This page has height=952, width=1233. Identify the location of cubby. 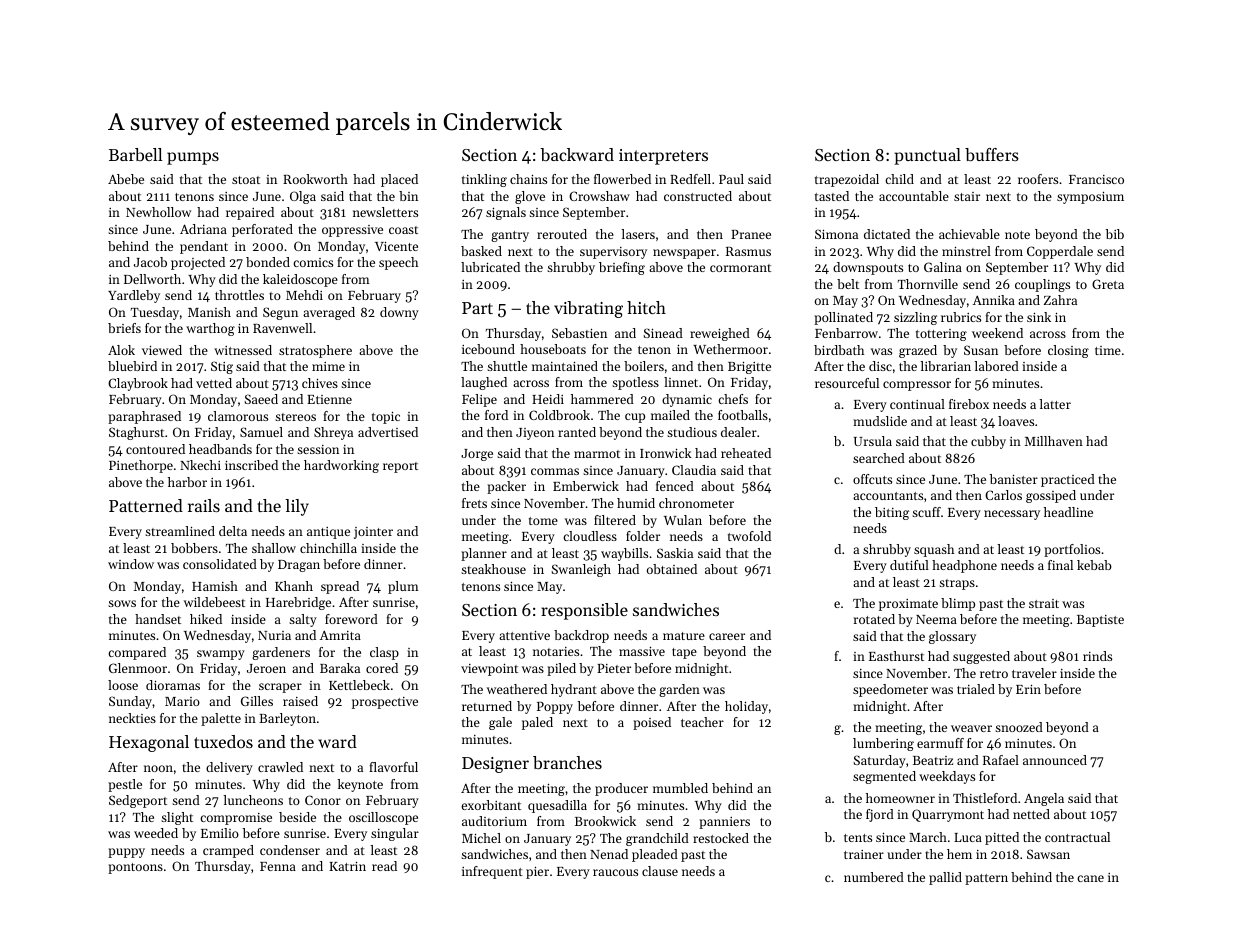
(988, 442).
